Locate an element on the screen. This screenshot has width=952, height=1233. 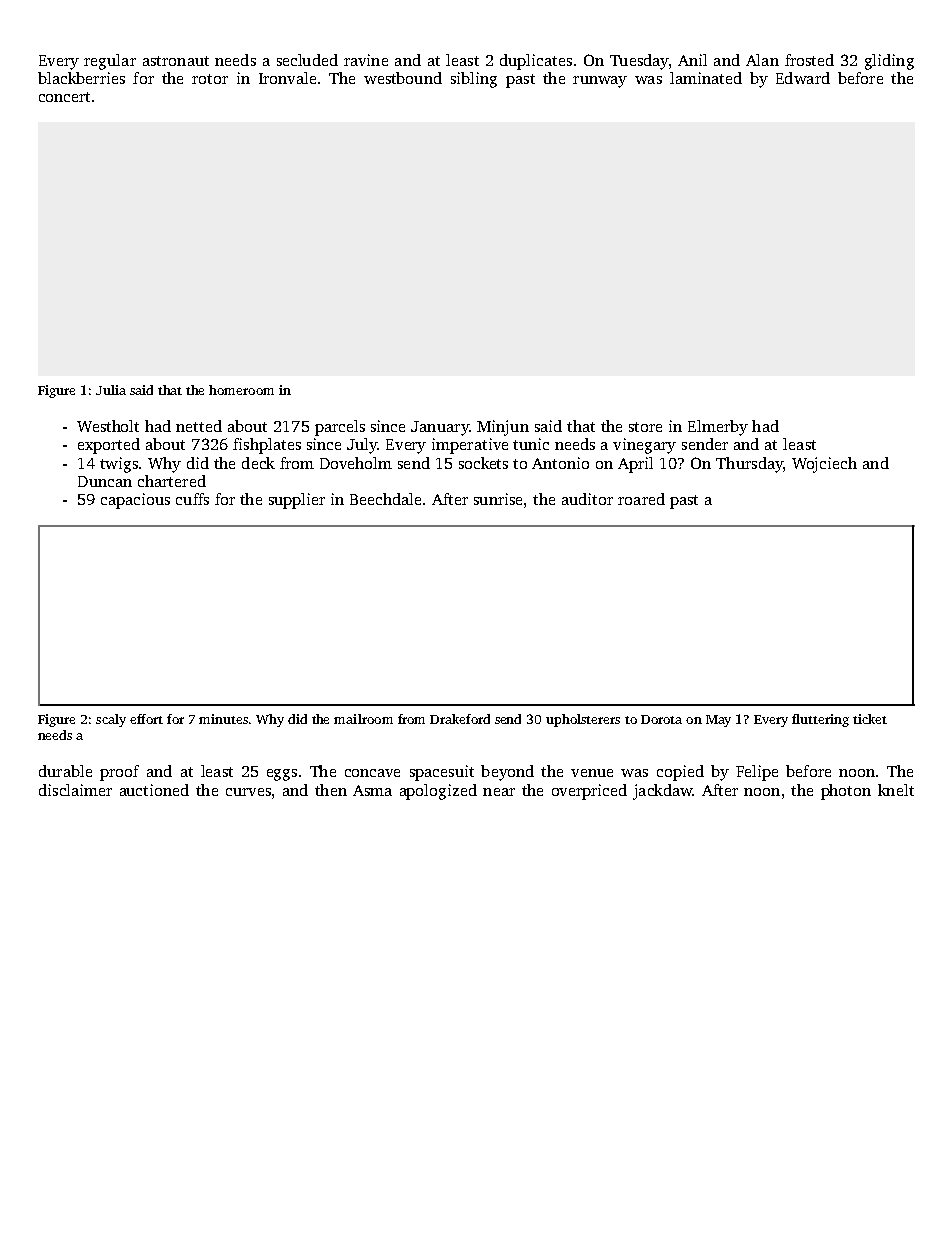
Julia is located at coordinates (111, 390).
